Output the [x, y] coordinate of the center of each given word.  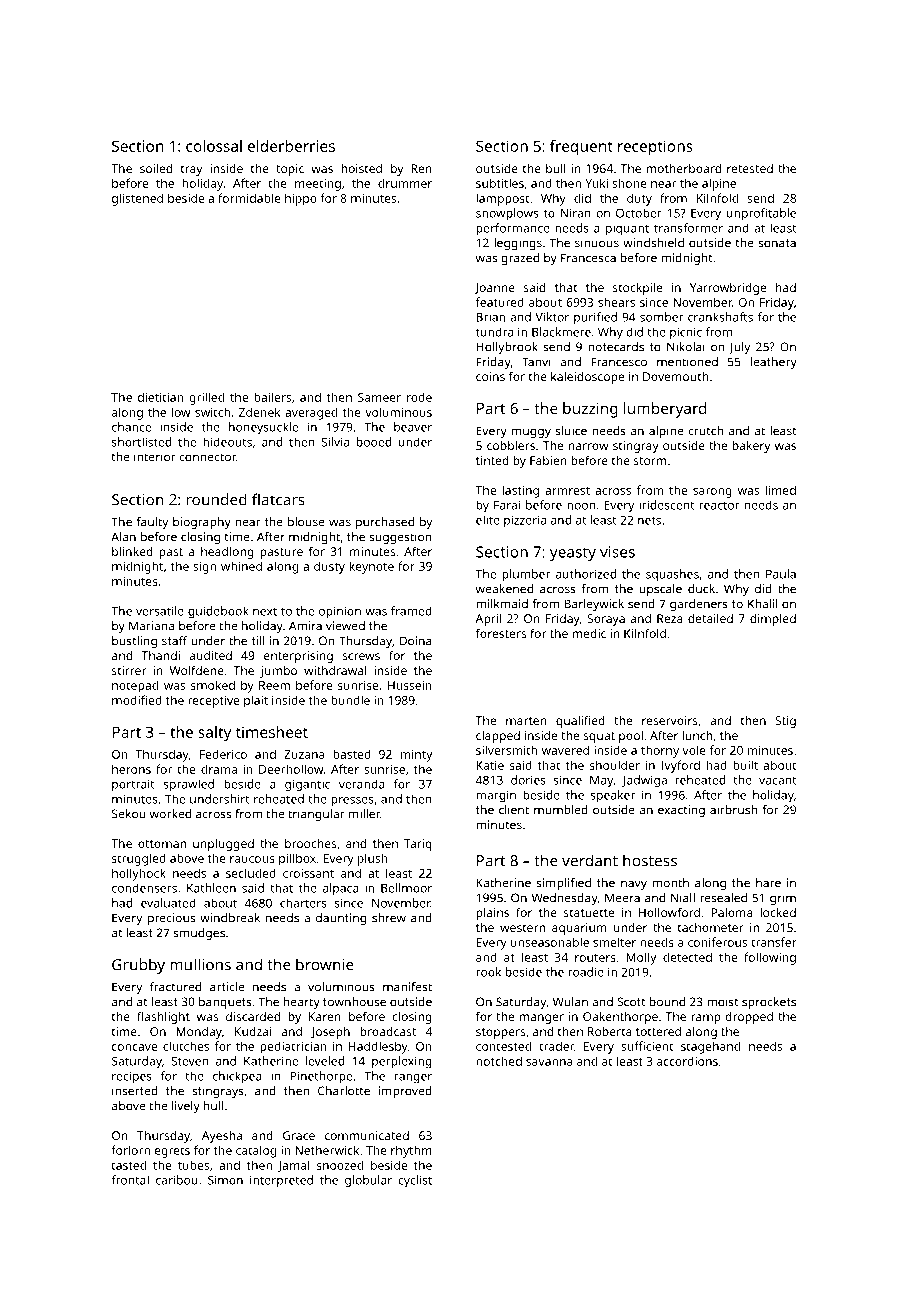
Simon [225, 1180]
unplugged [223, 845]
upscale [660, 590]
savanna [549, 1062]
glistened [137, 199]
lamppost [503, 199]
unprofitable [761, 214]
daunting [341, 919]
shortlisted [141, 442]
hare [768, 883]
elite [488, 520]
